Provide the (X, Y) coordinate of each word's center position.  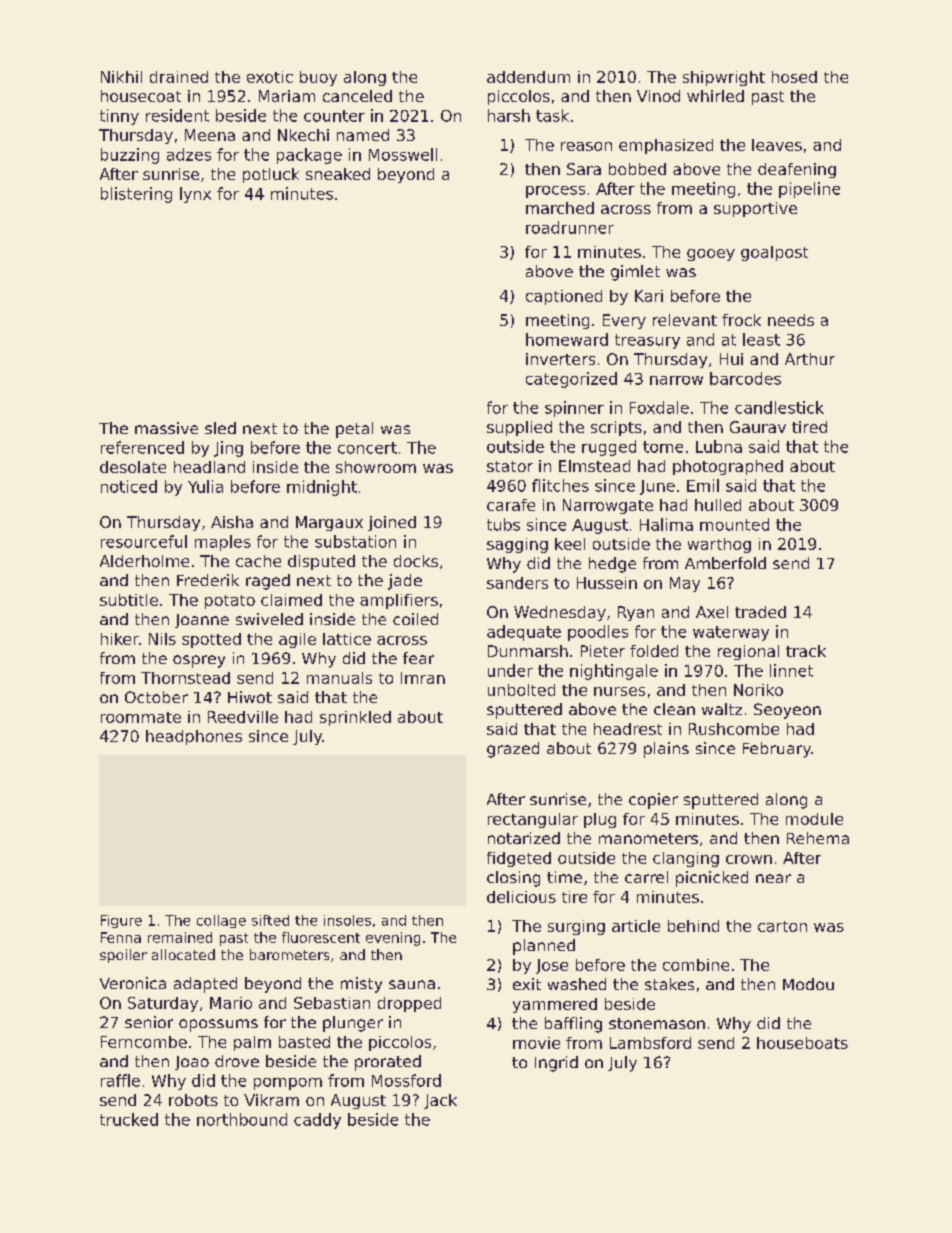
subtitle (129, 600)
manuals (339, 678)
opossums (218, 1025)
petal (354, 430)
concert (367, 448)
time (564, 877)
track (806, 651)
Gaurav (758, 427)
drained (179, 77)
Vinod (658, 96)
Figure (121, 921)
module (814, 819)
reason (586, 146)
